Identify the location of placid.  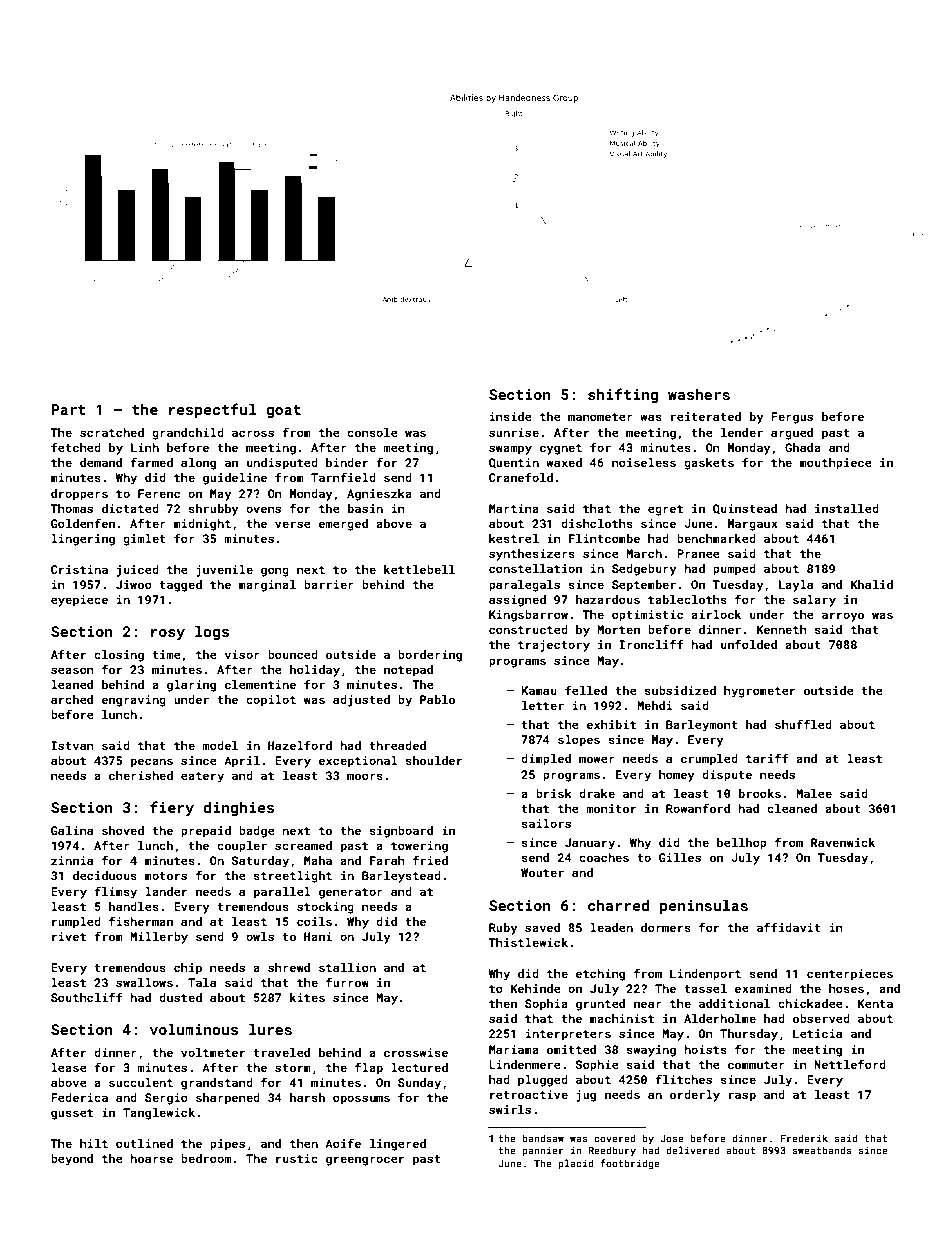
(576, 1164).
